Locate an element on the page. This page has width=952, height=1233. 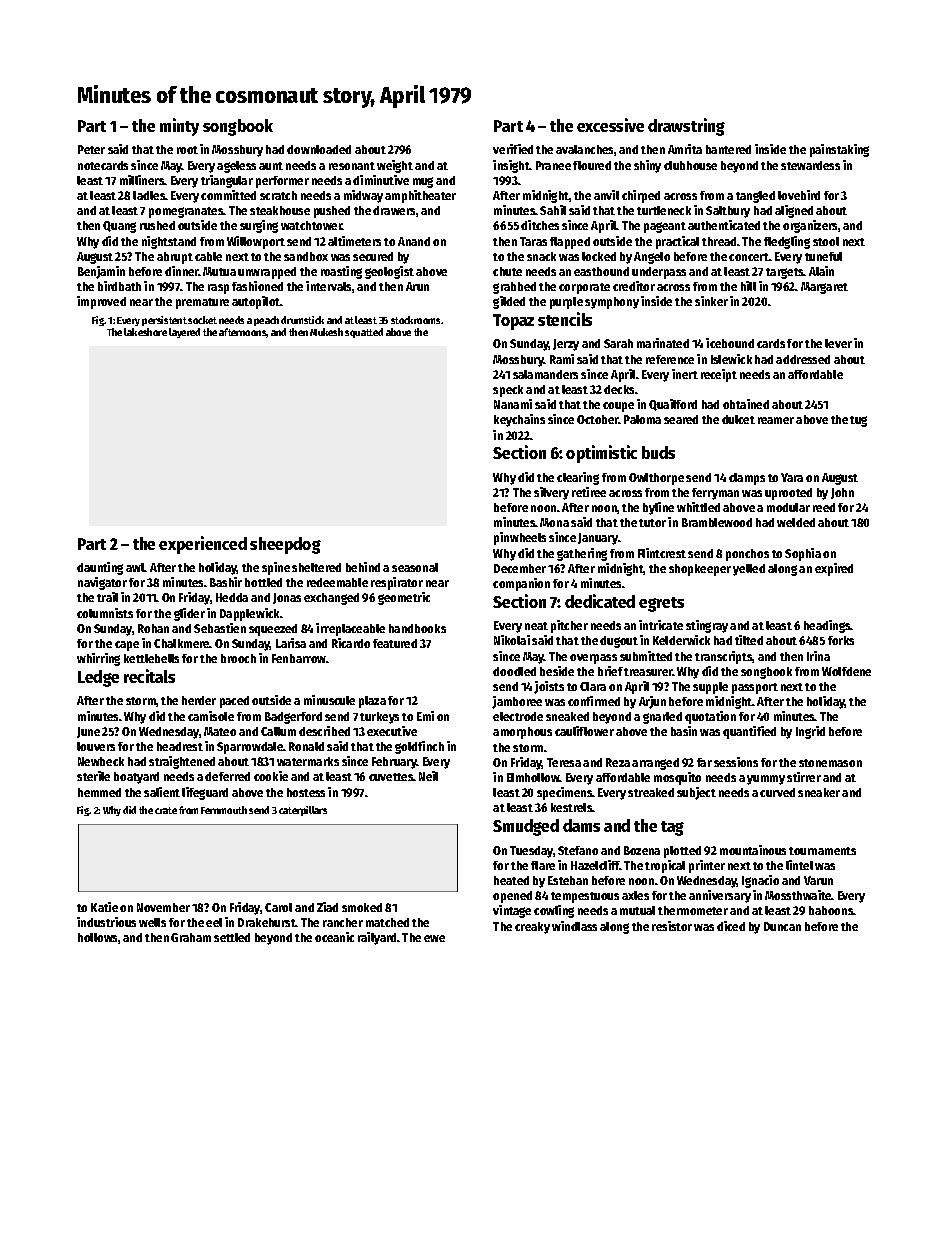
seasonal is located at coordinates (415, 567).
